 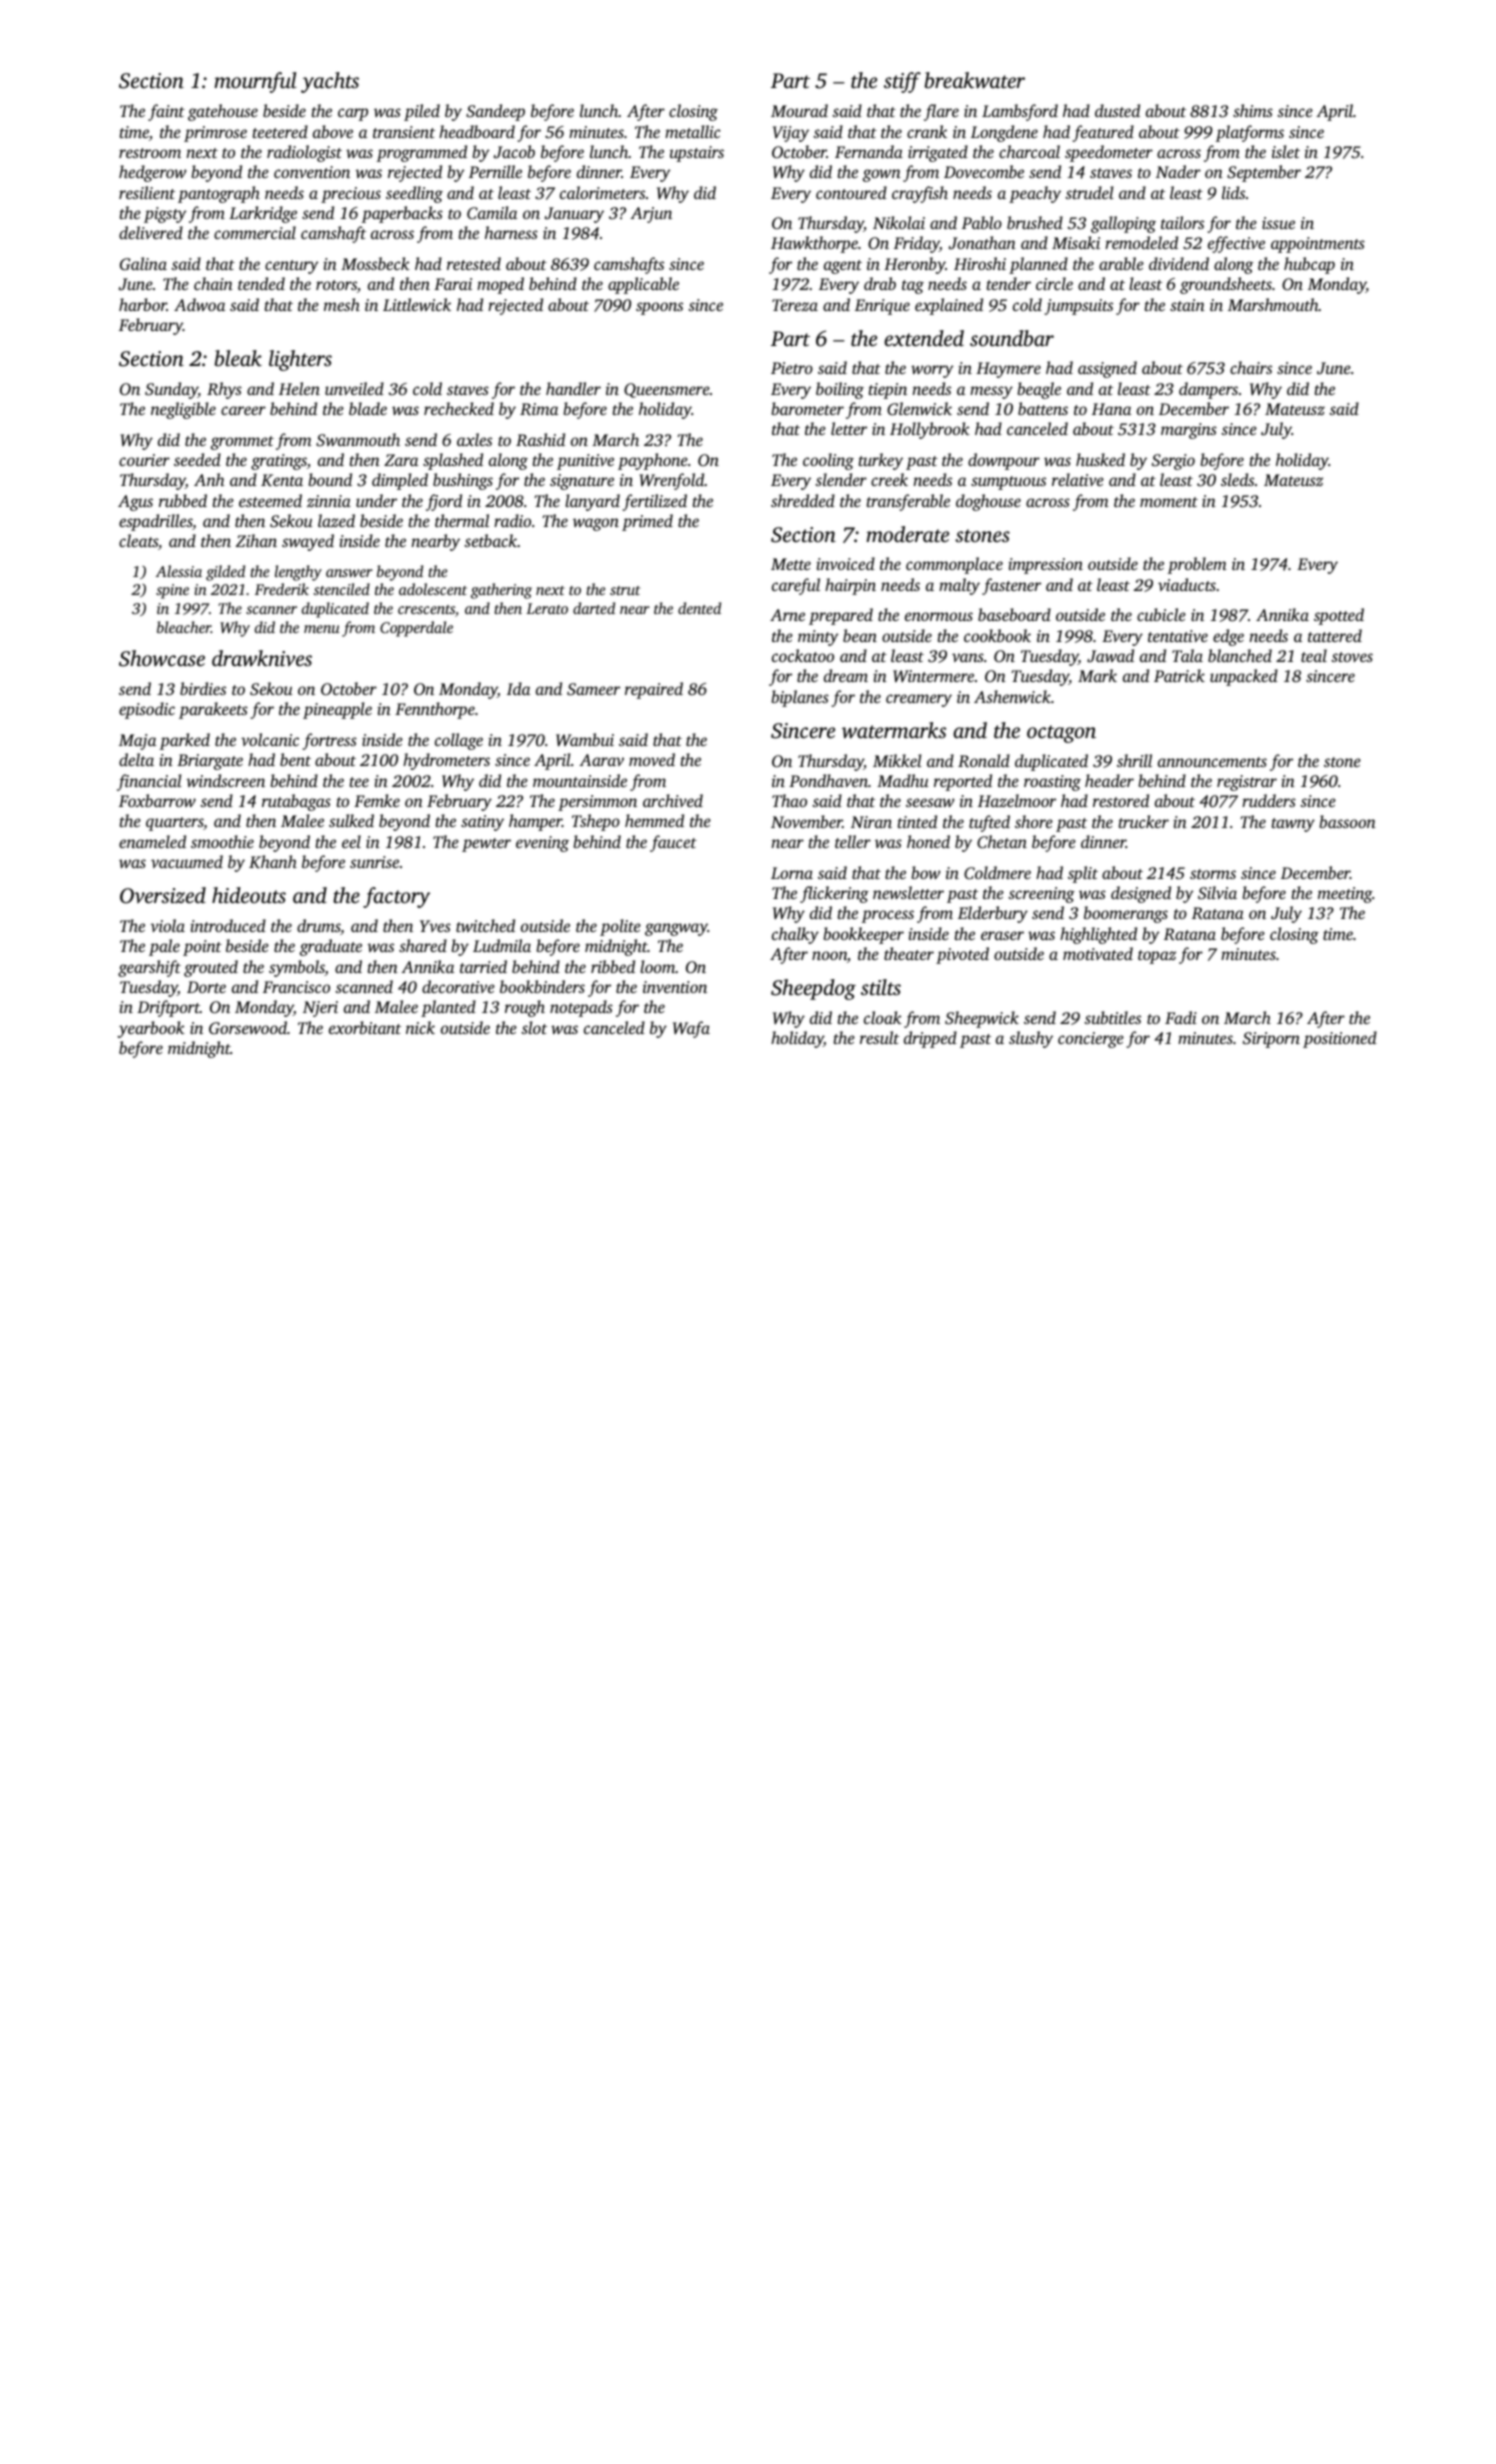 What do you see at coordinates (223, 112) in the page?
I see `gatehouse` at bounding box center [223, 112].
